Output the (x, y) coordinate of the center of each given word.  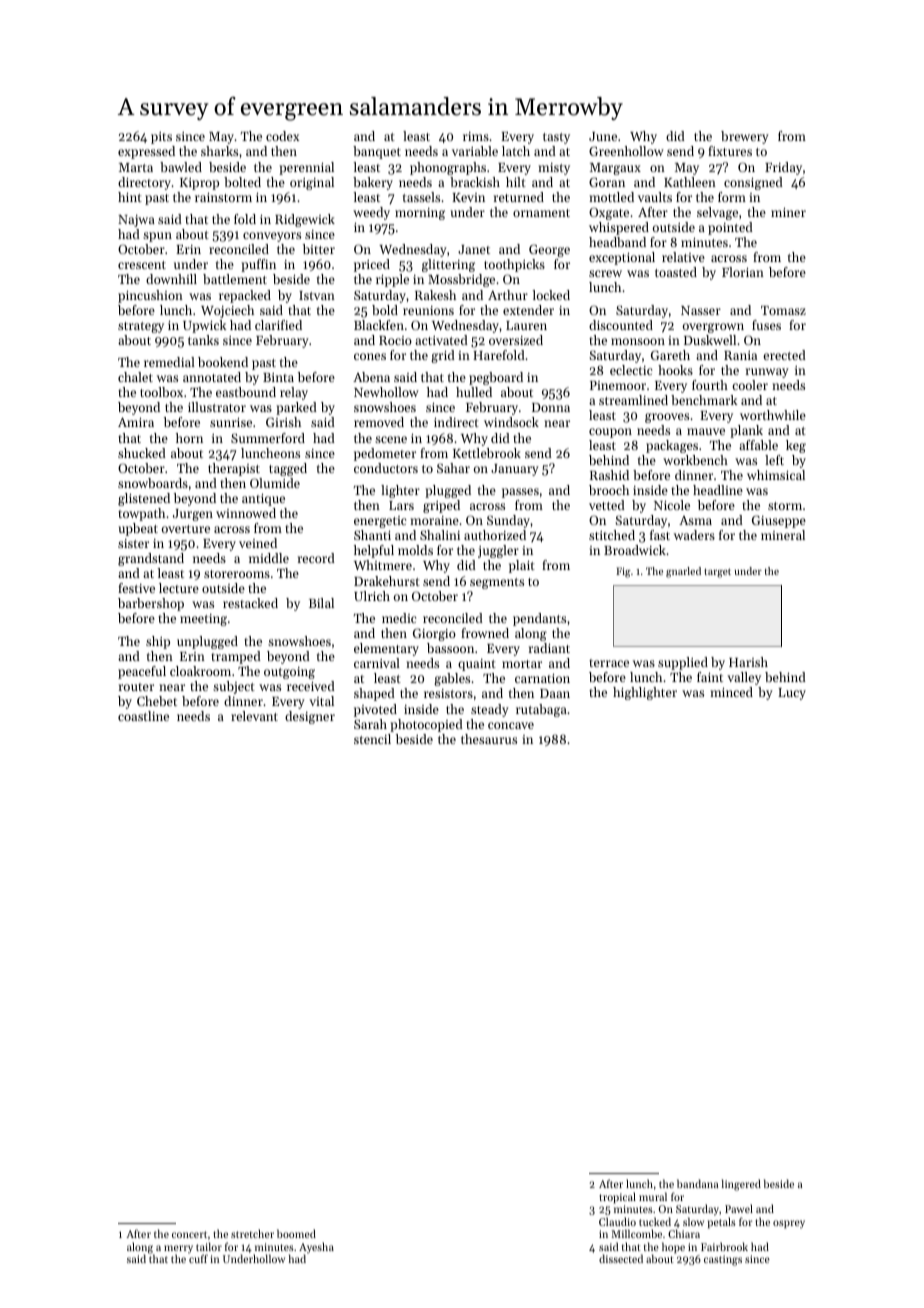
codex (282, 136)
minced (731, 692)
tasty (556, 138)
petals (722, 1223)
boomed (296, 1233)
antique (263, 500)
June (603, 136)
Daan (555, 693)
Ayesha (316, 1247)
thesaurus (489, 739)
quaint (477, 665)
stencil (372, 739)
